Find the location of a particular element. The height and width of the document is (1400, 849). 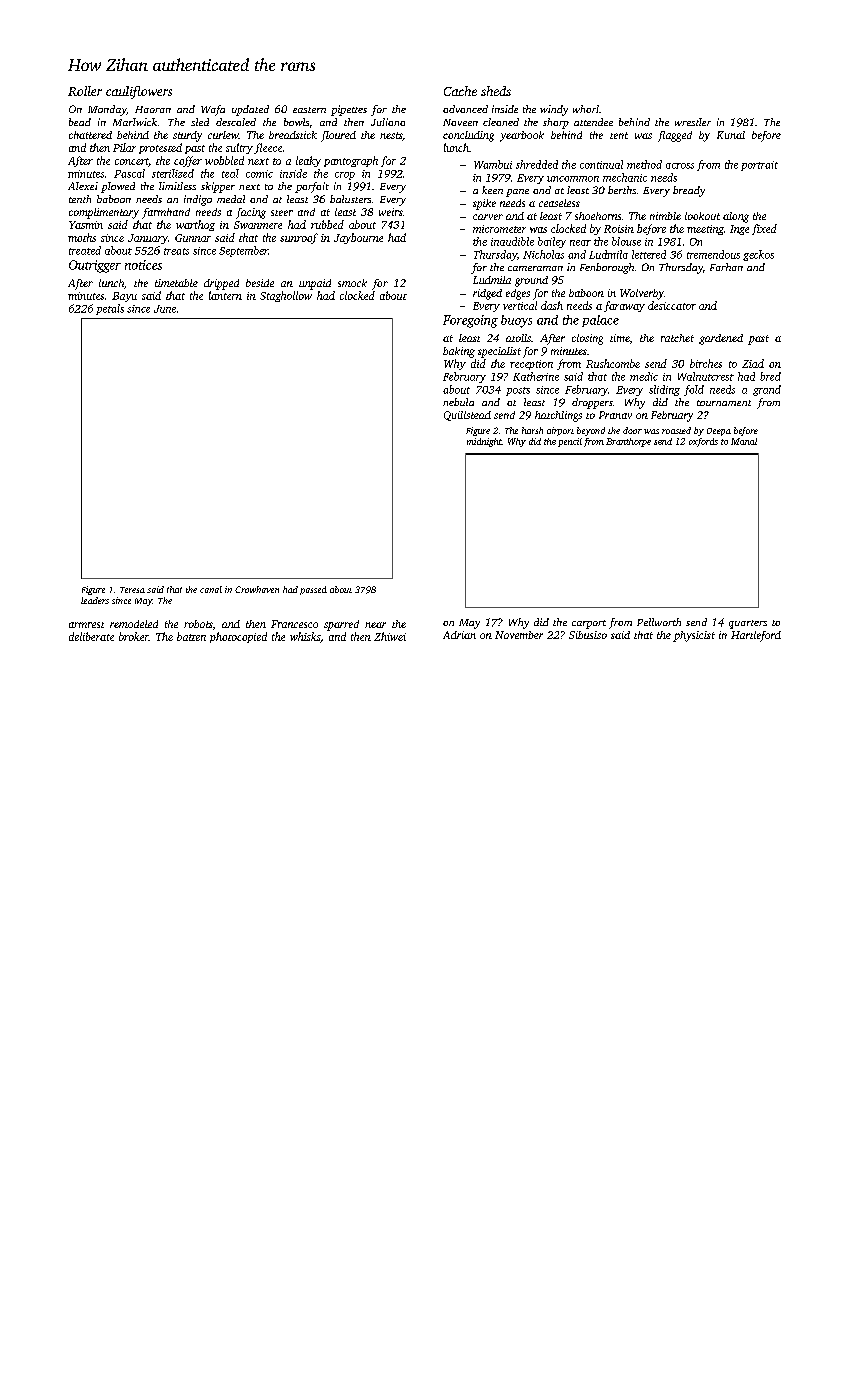

tournament is located at coordinates (724, 403).
